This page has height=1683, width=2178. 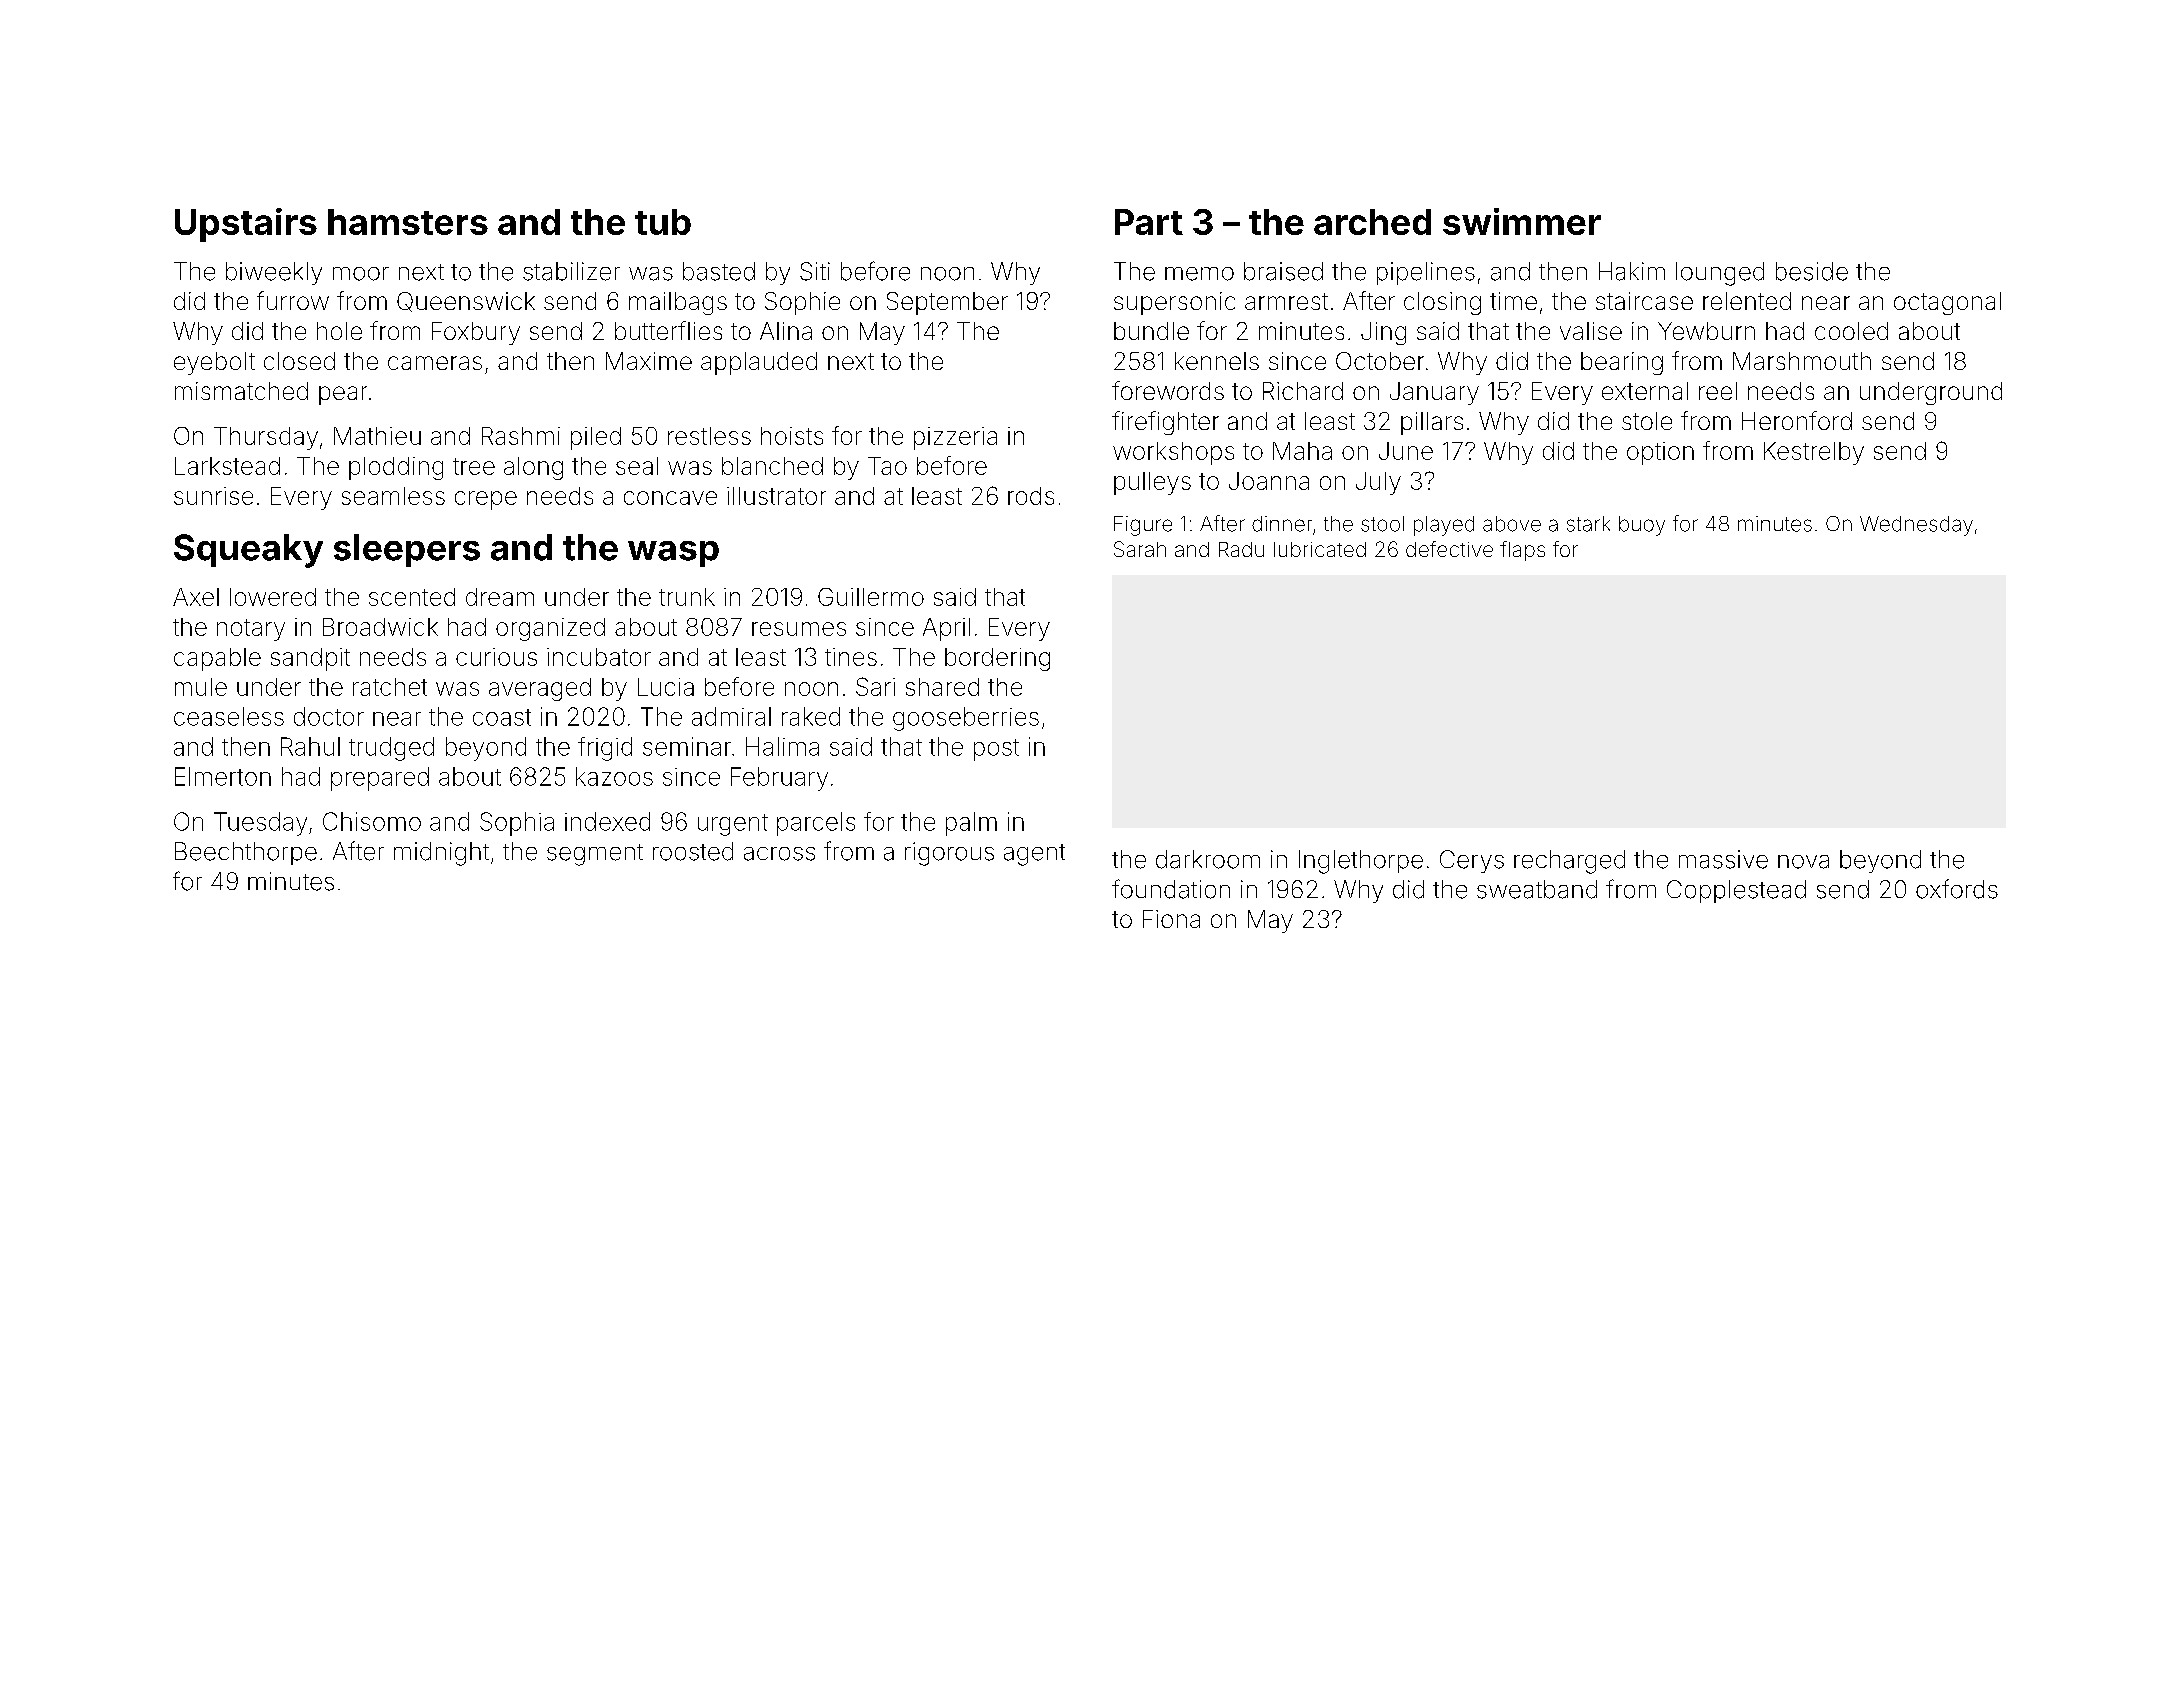 What do you see at coordinates (241, 391) in the page?
I see `mismatched` at bounding box center [241, 391].
